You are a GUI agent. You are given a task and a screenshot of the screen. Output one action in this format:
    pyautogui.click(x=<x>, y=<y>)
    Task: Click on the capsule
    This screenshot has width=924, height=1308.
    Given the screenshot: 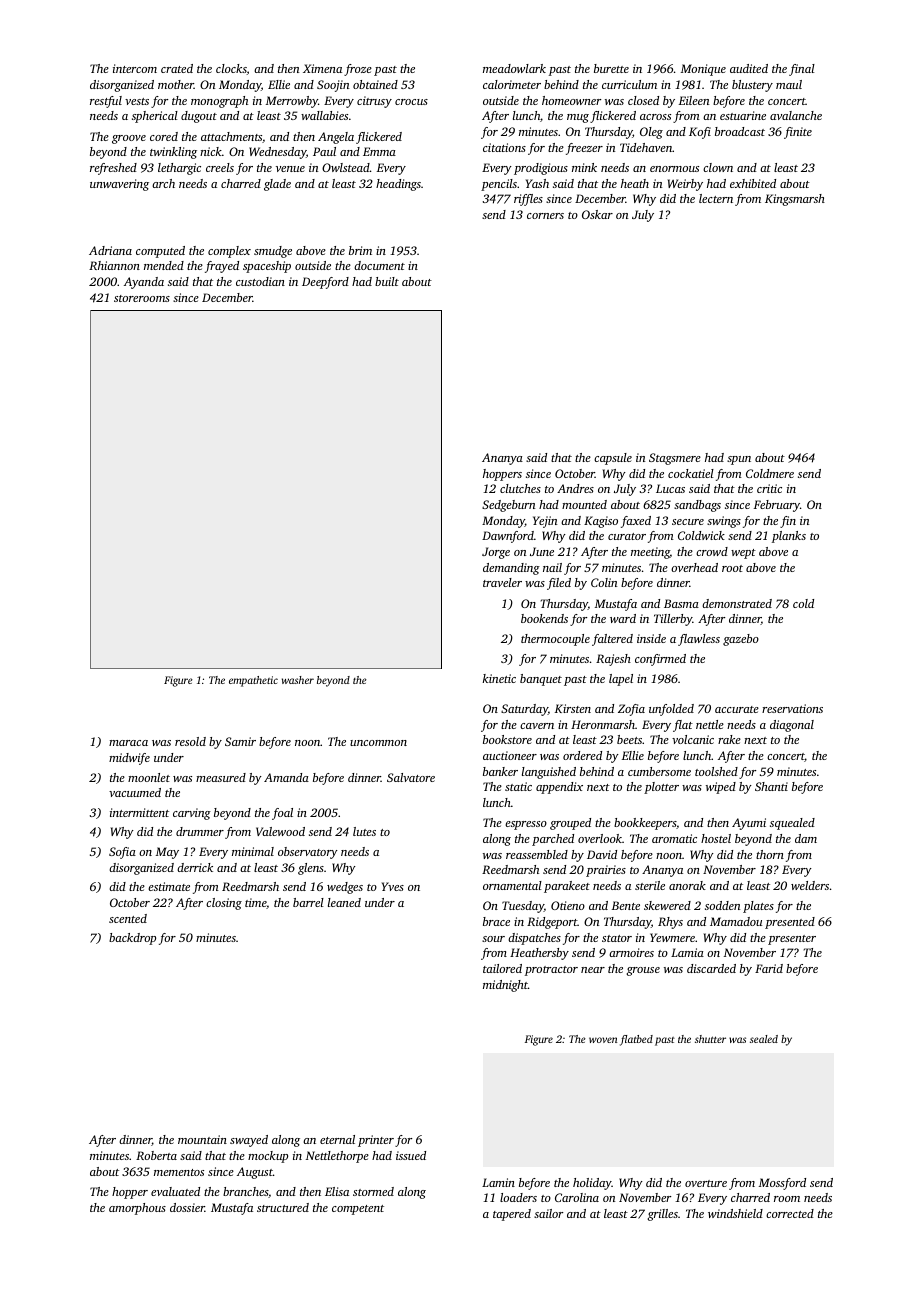 What is the action you would take?
    pyautogui.click(x=613, y=459)
